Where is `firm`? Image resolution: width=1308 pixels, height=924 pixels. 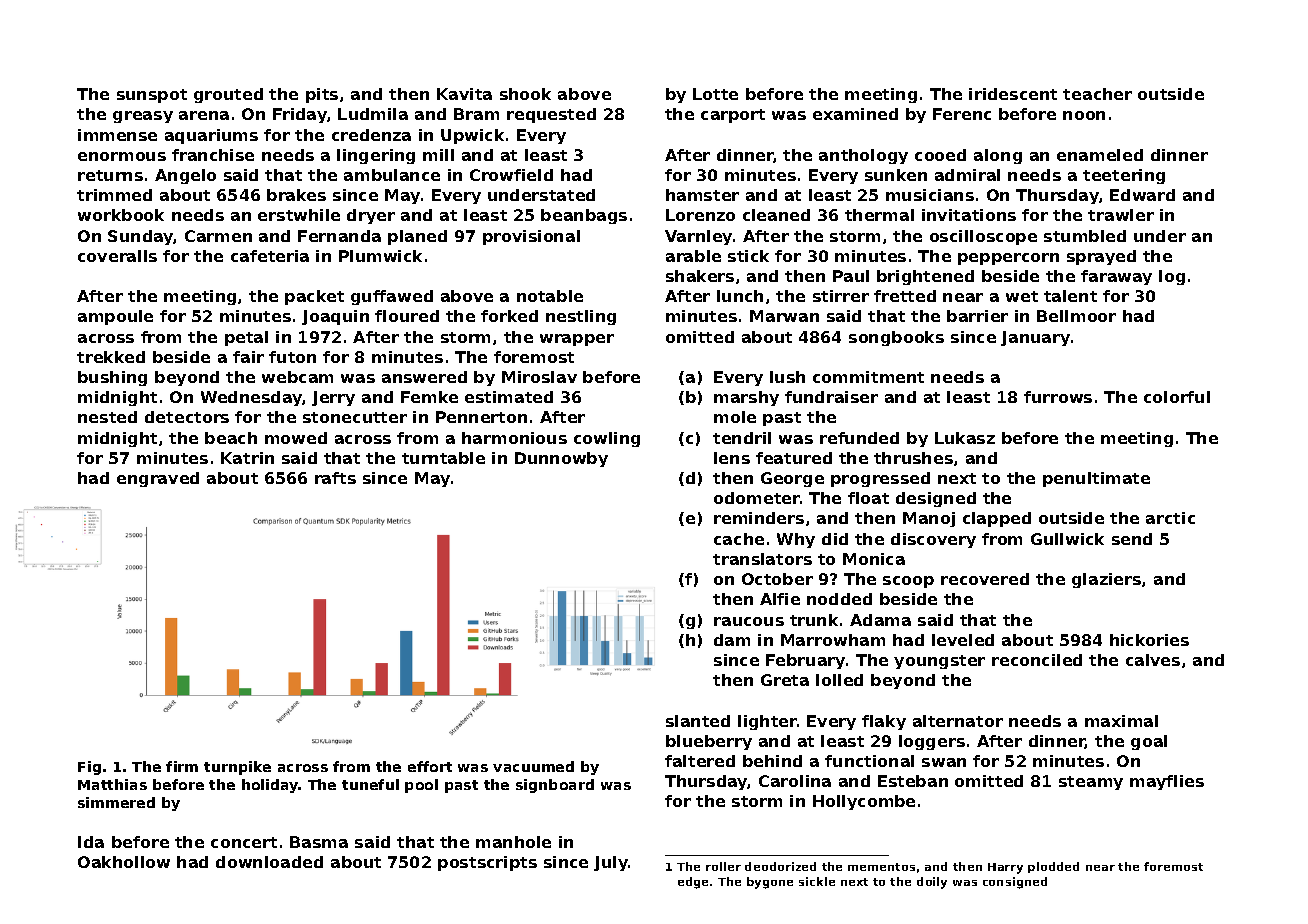 firm is located at coordinates (182, 766).
